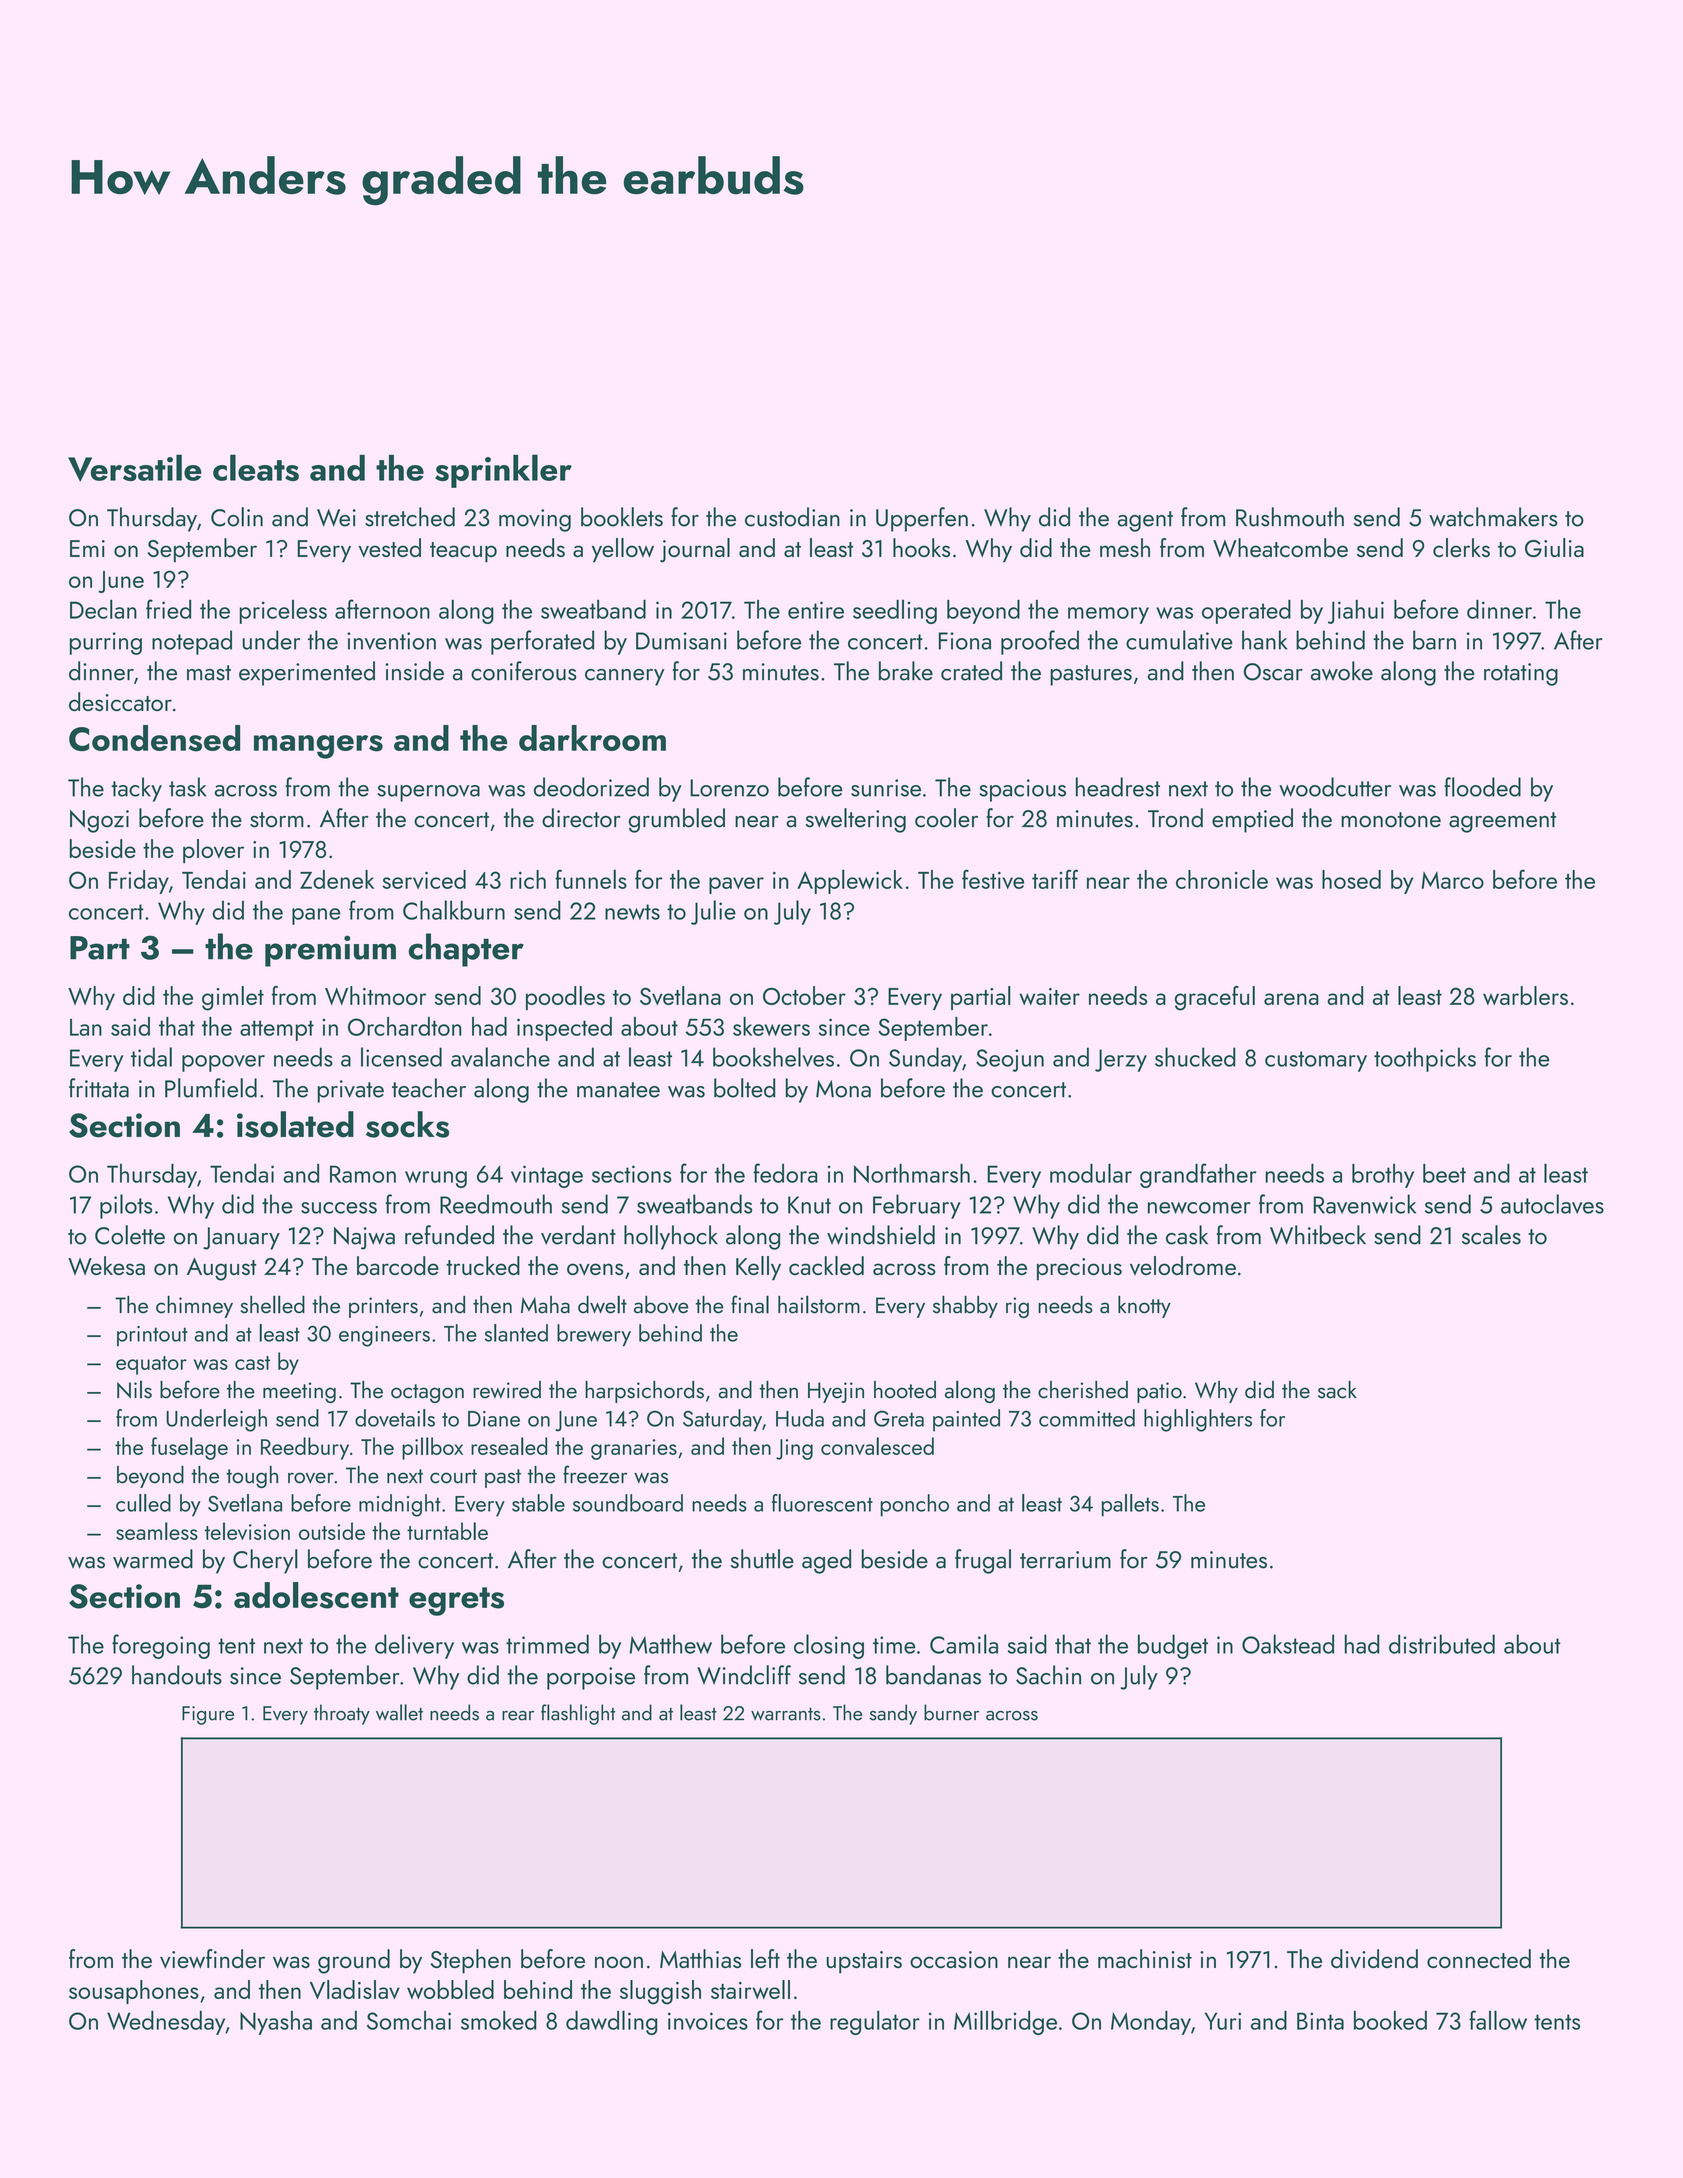  What do you see at coordinates (134, 1992) in the image?
I see `sousaphones` at bounding box center [134, 1992].
